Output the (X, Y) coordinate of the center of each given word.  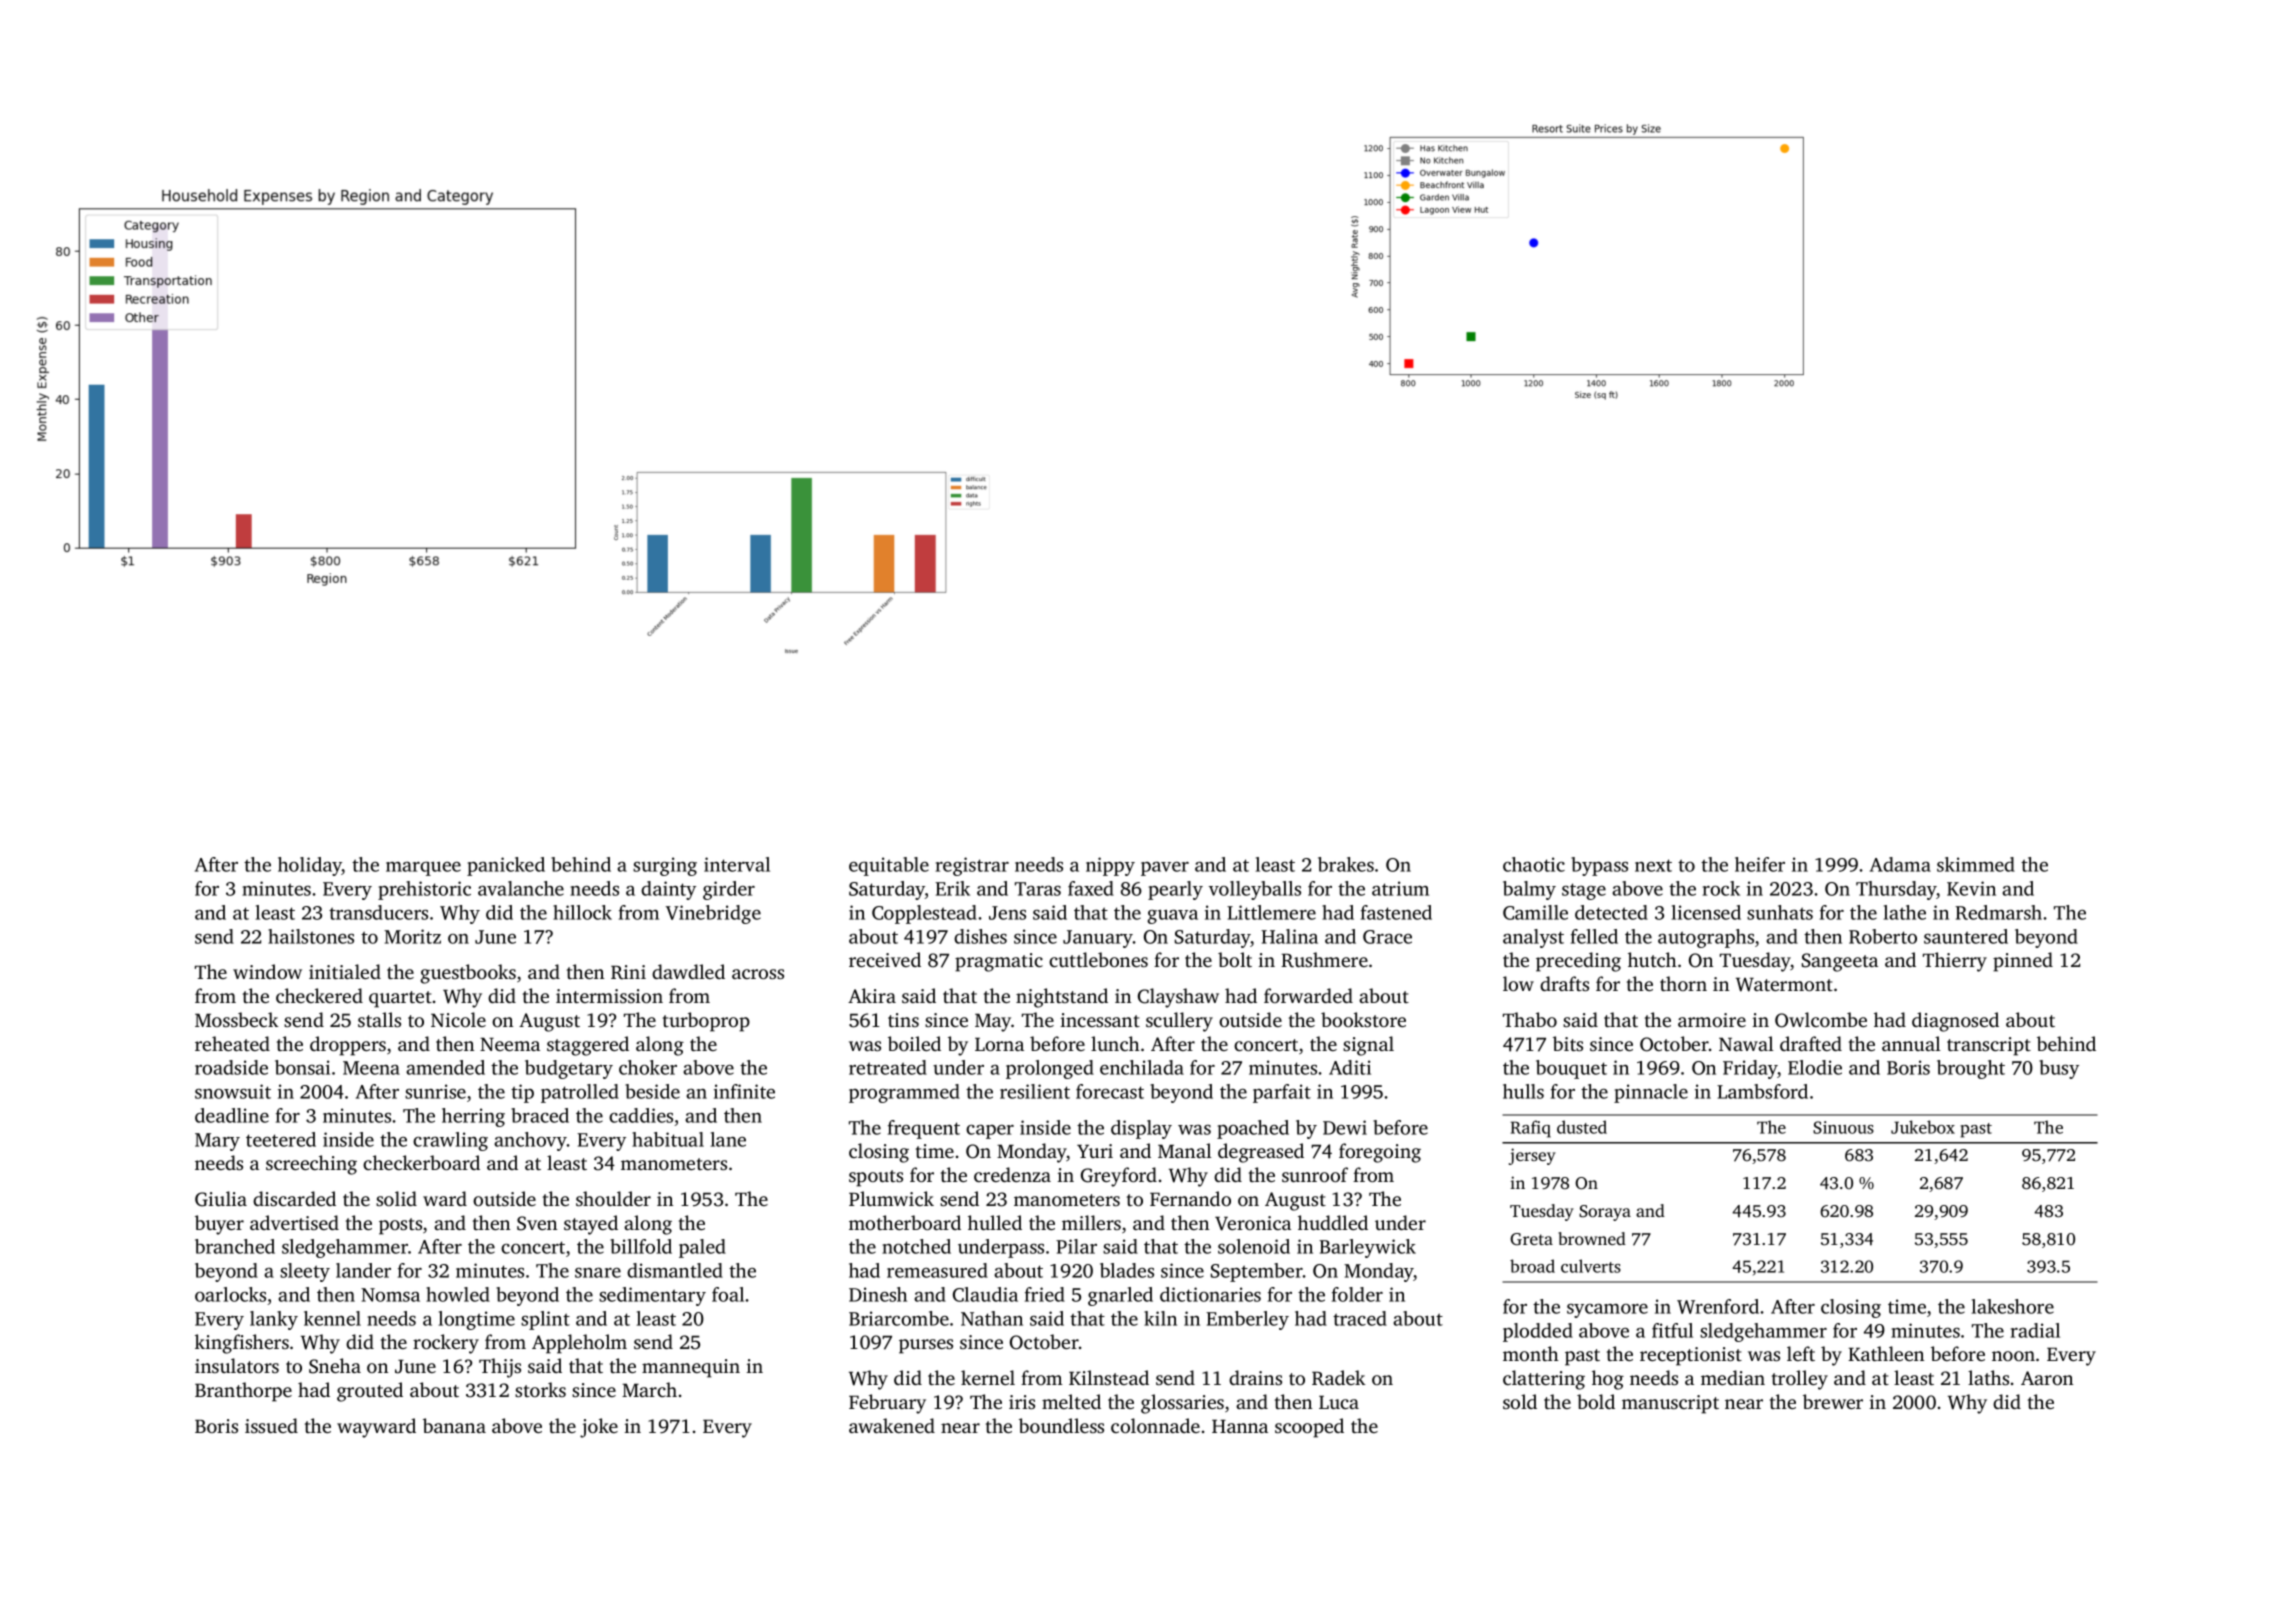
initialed (345, 971)
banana (454, 1425)
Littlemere (1271, 912)
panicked (506, 866)
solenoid (1254, 1246)
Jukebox (1923, 1127)
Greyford (1119, 1177)
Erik (952, 888)
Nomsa (390, 1295)
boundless (1061, 1425)
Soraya (1605, 1213)
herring (473, 1117)
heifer (1760, 864)
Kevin (1971, 888)
